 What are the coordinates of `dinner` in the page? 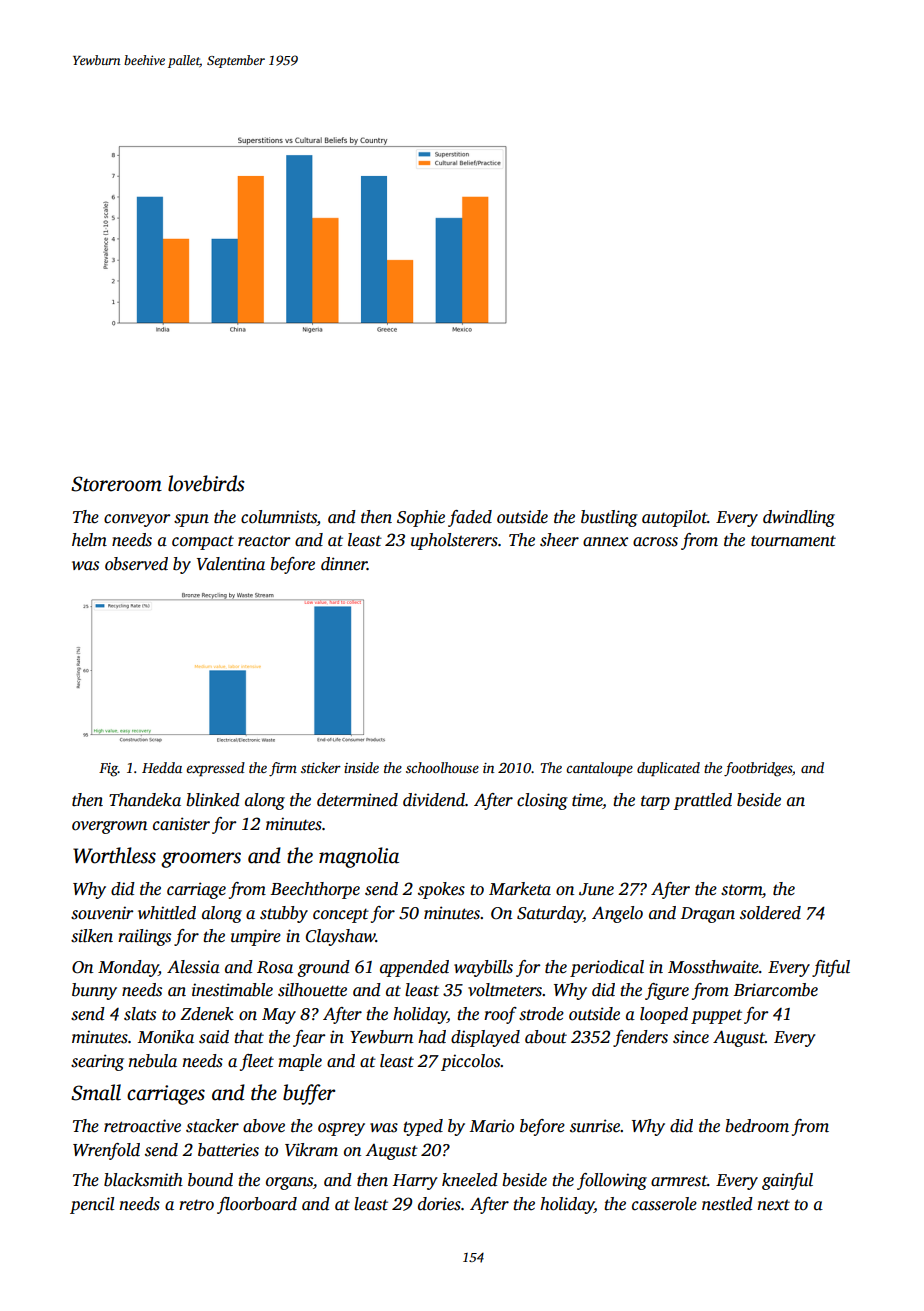 It's located at (344, 564).
